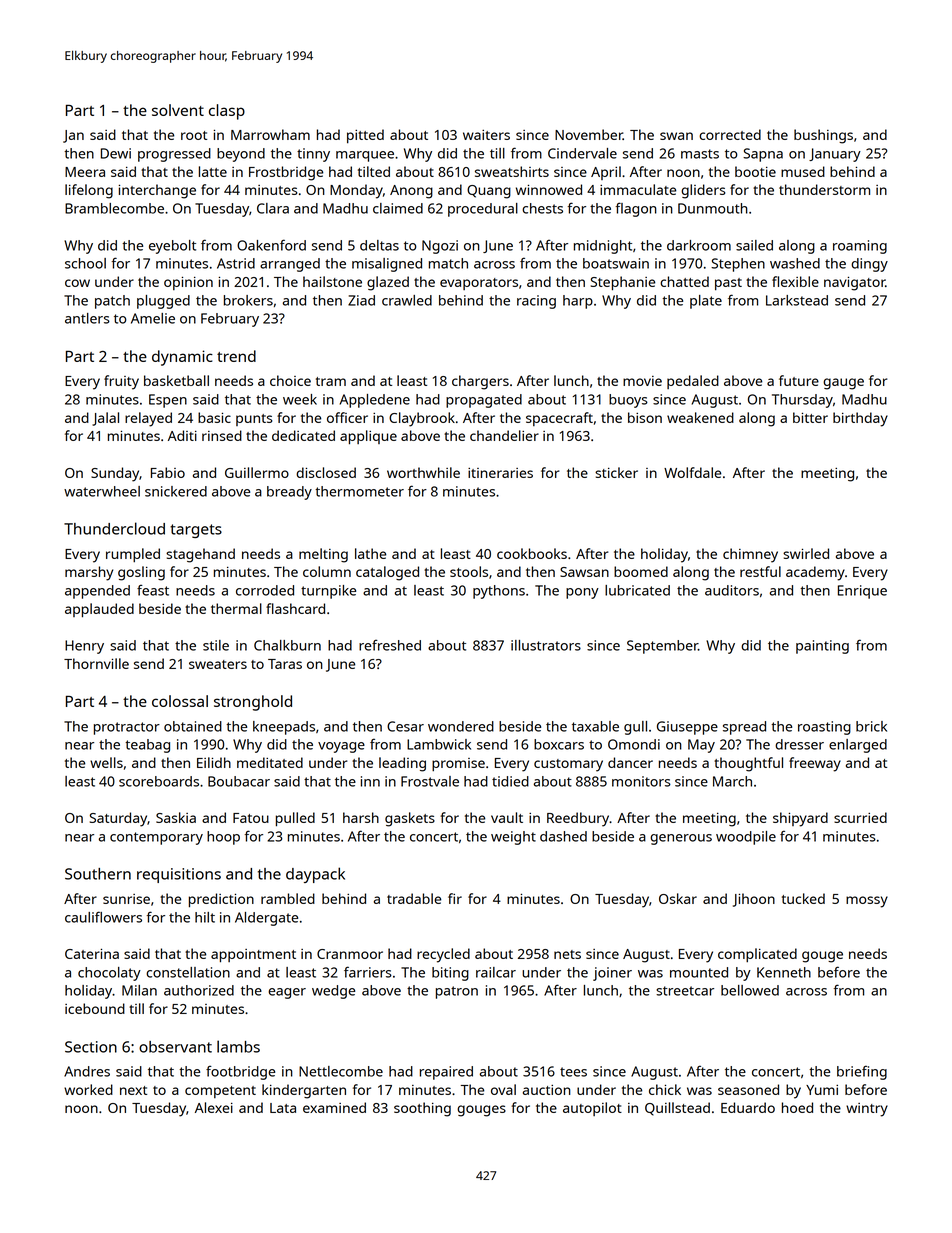  I want to click on Alexei, so click(214, 1107).
